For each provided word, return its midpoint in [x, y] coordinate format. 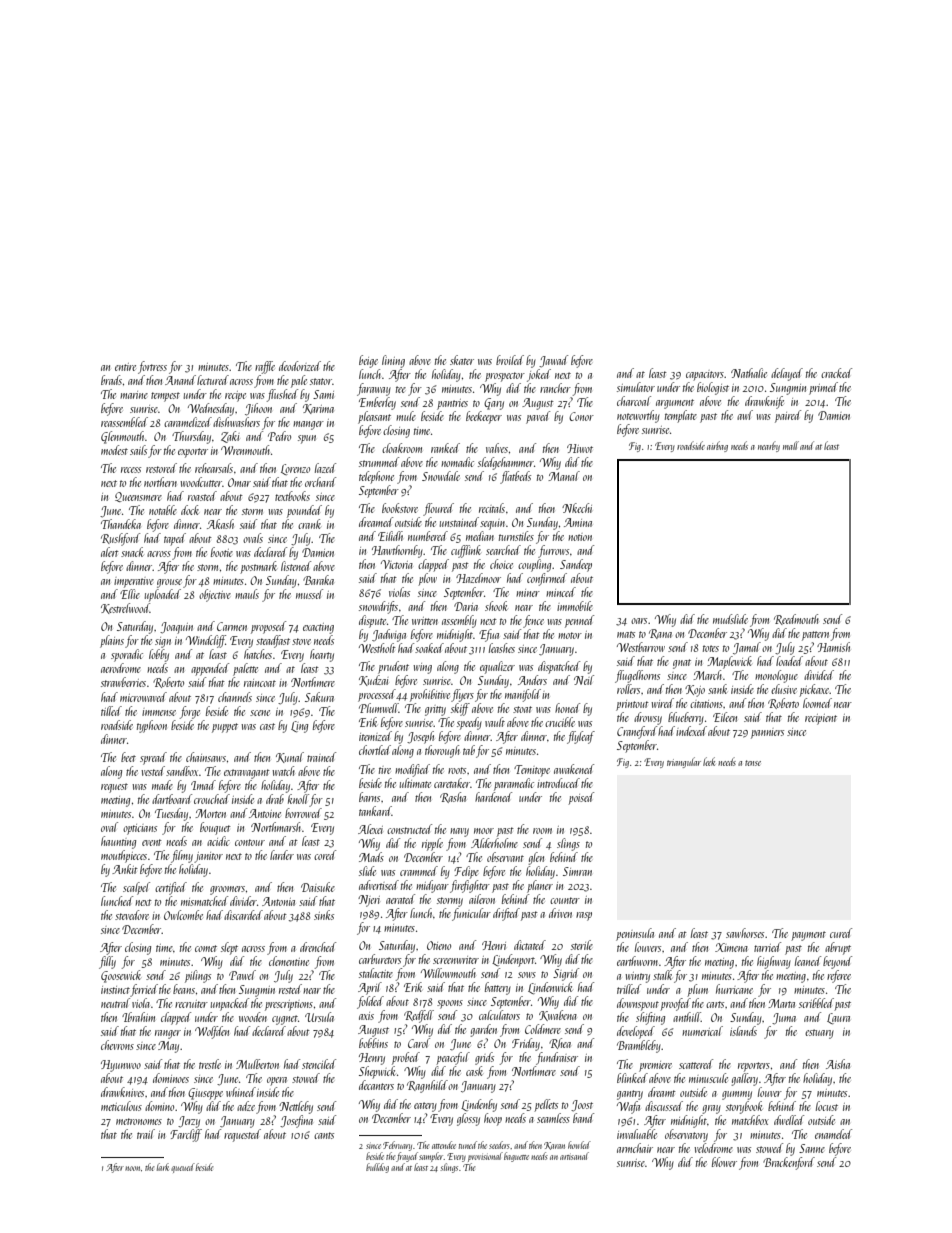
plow [427, 579]
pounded [304, 511]
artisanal [574, 1156]
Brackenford [789, 1163]
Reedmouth [796, 619]
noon [132, 1168]
